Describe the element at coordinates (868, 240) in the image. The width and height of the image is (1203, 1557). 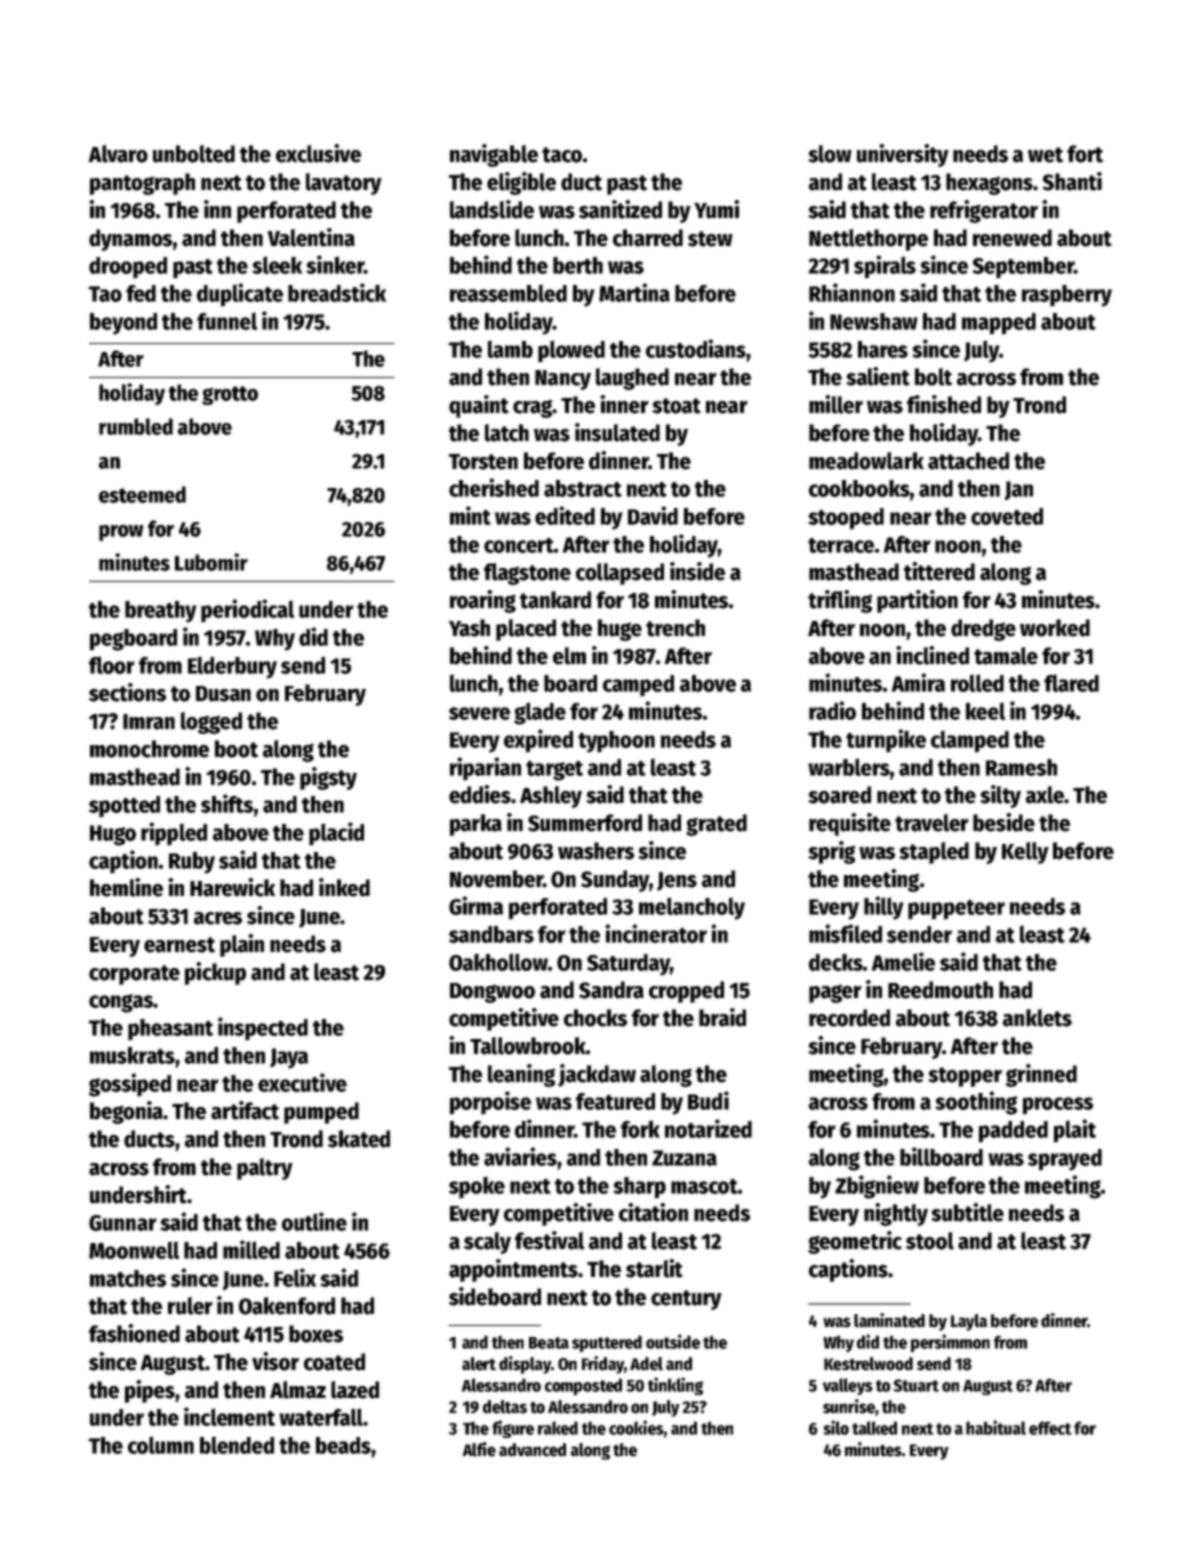
I see `Nettlethorpe` at that location.
